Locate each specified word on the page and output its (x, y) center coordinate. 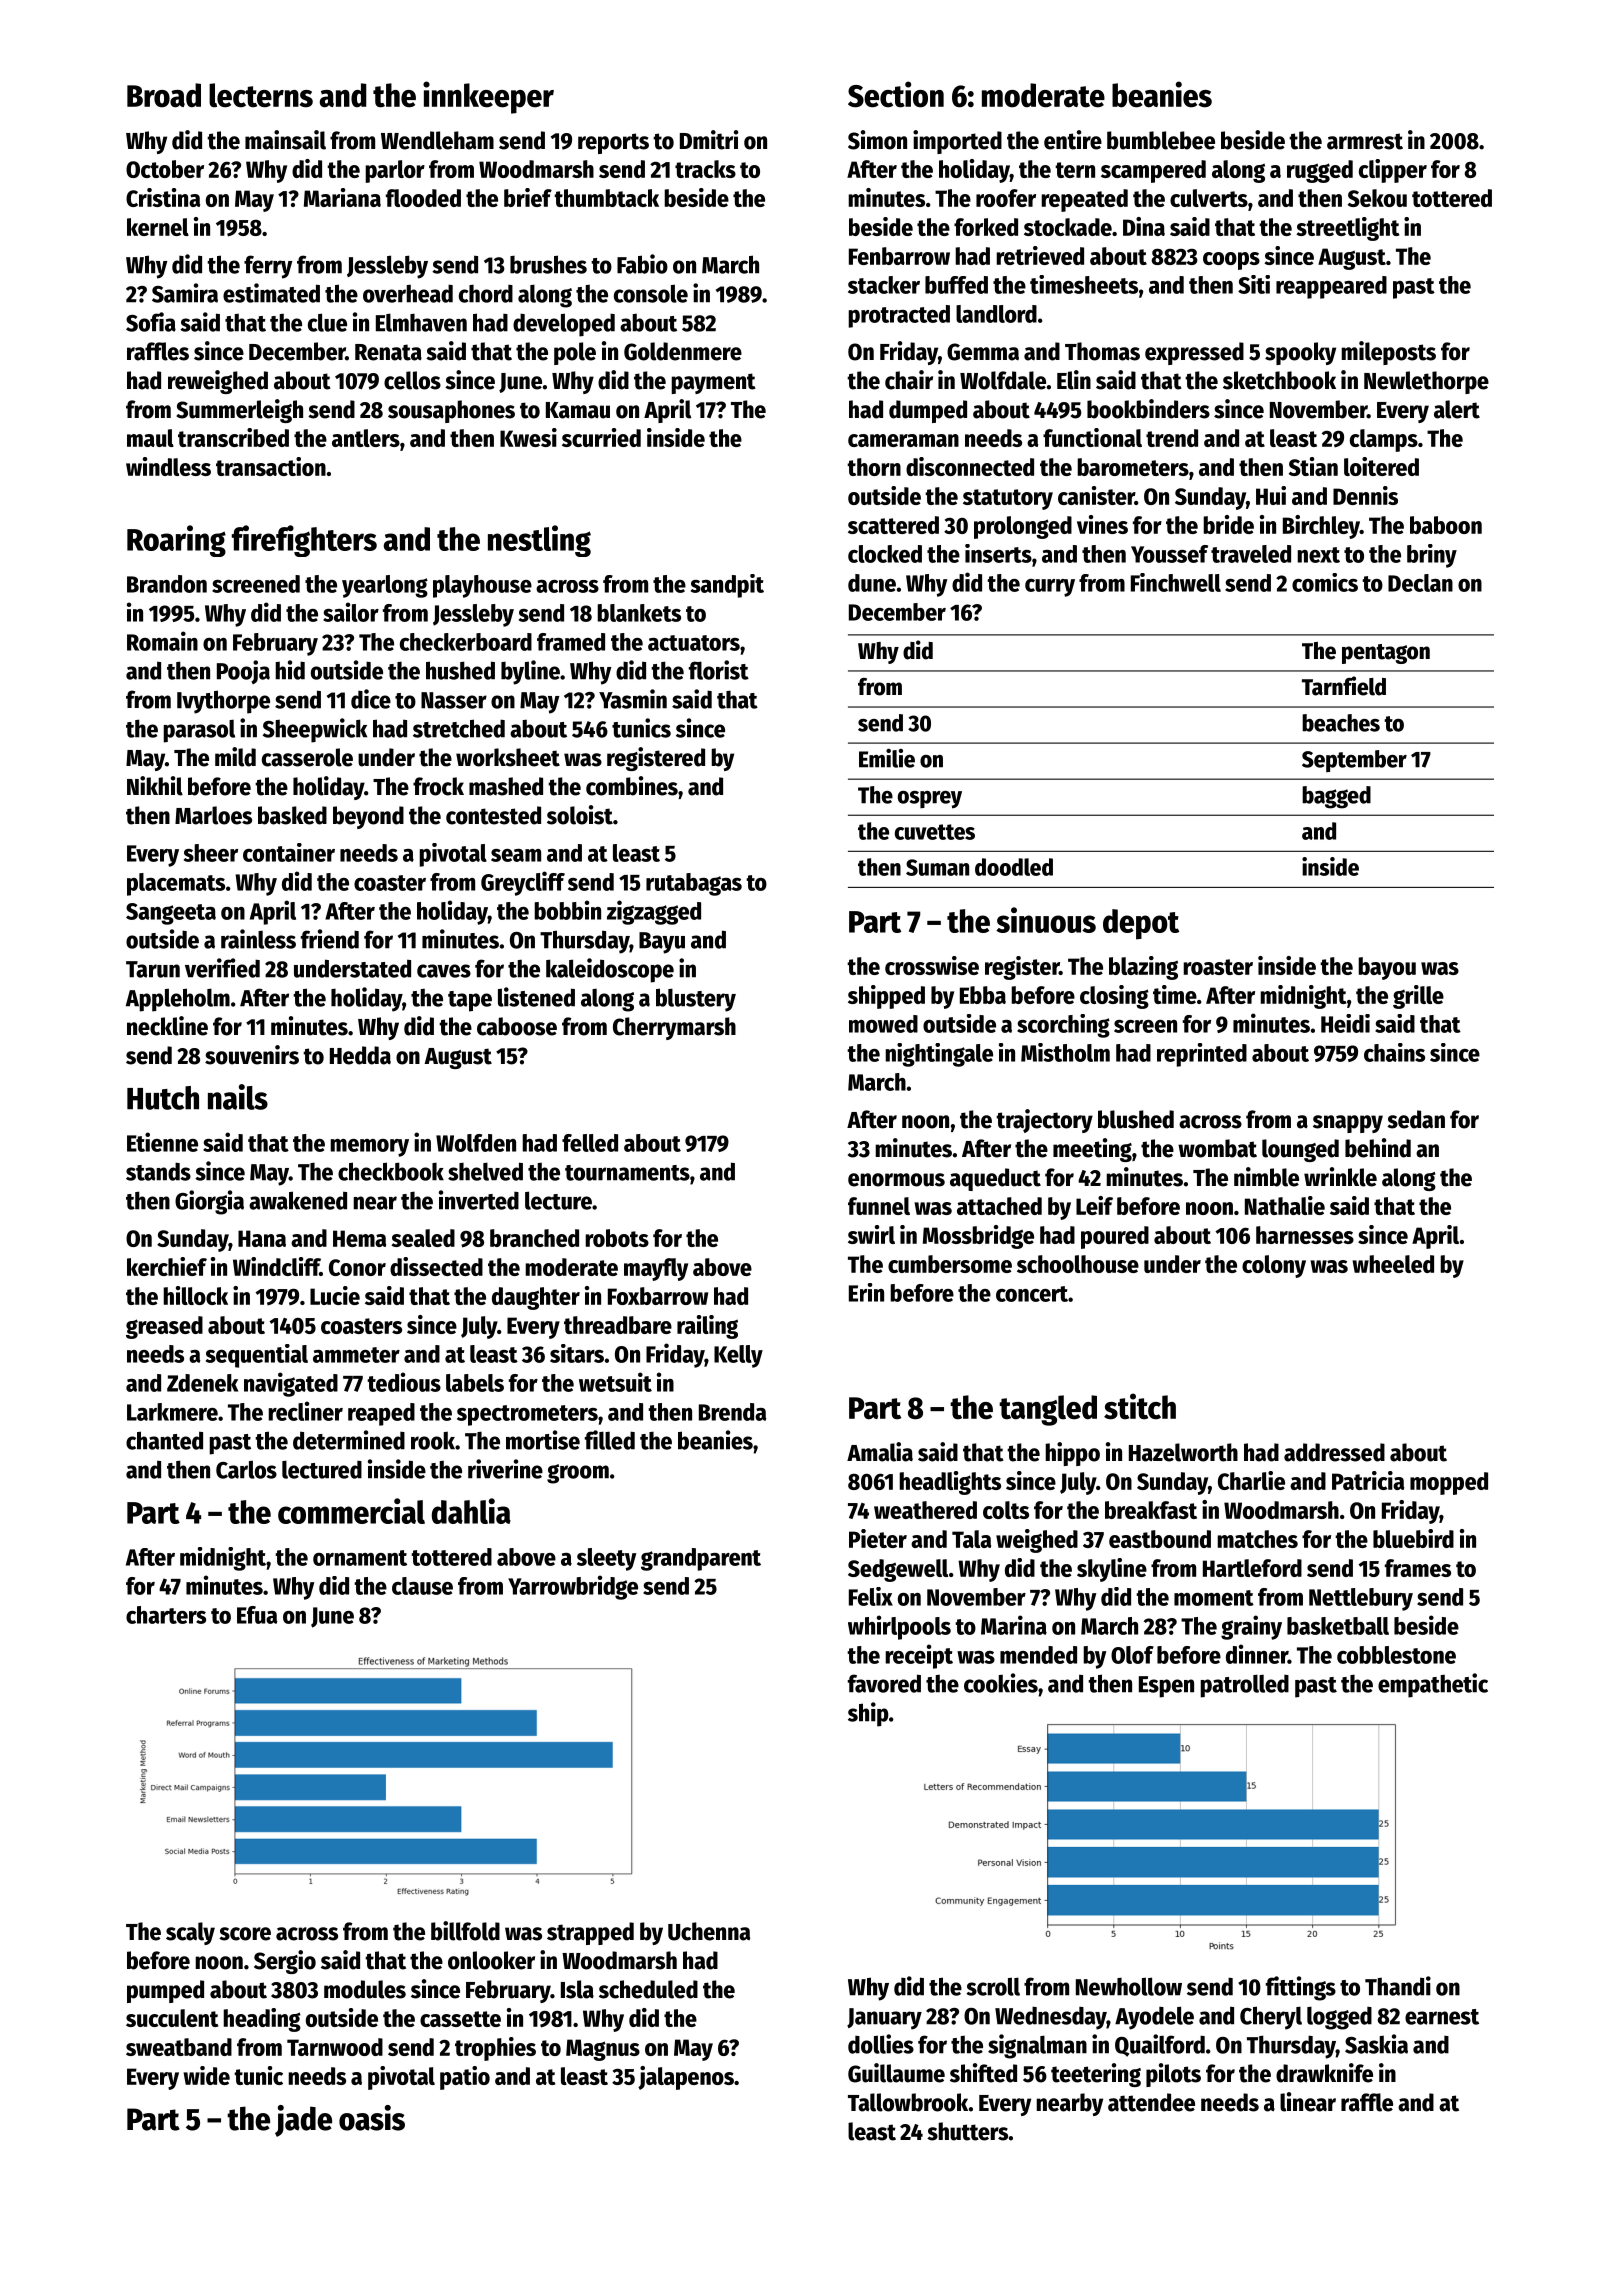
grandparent (701, 1559)
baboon (1446, 525)
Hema (359, 1238)
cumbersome (950, 1264)
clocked (885, 554)
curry (1050, 588)
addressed (1334, 1452)
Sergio (285, 1962)
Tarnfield (1344, 686)
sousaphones (451, 411)
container (289, 852)
